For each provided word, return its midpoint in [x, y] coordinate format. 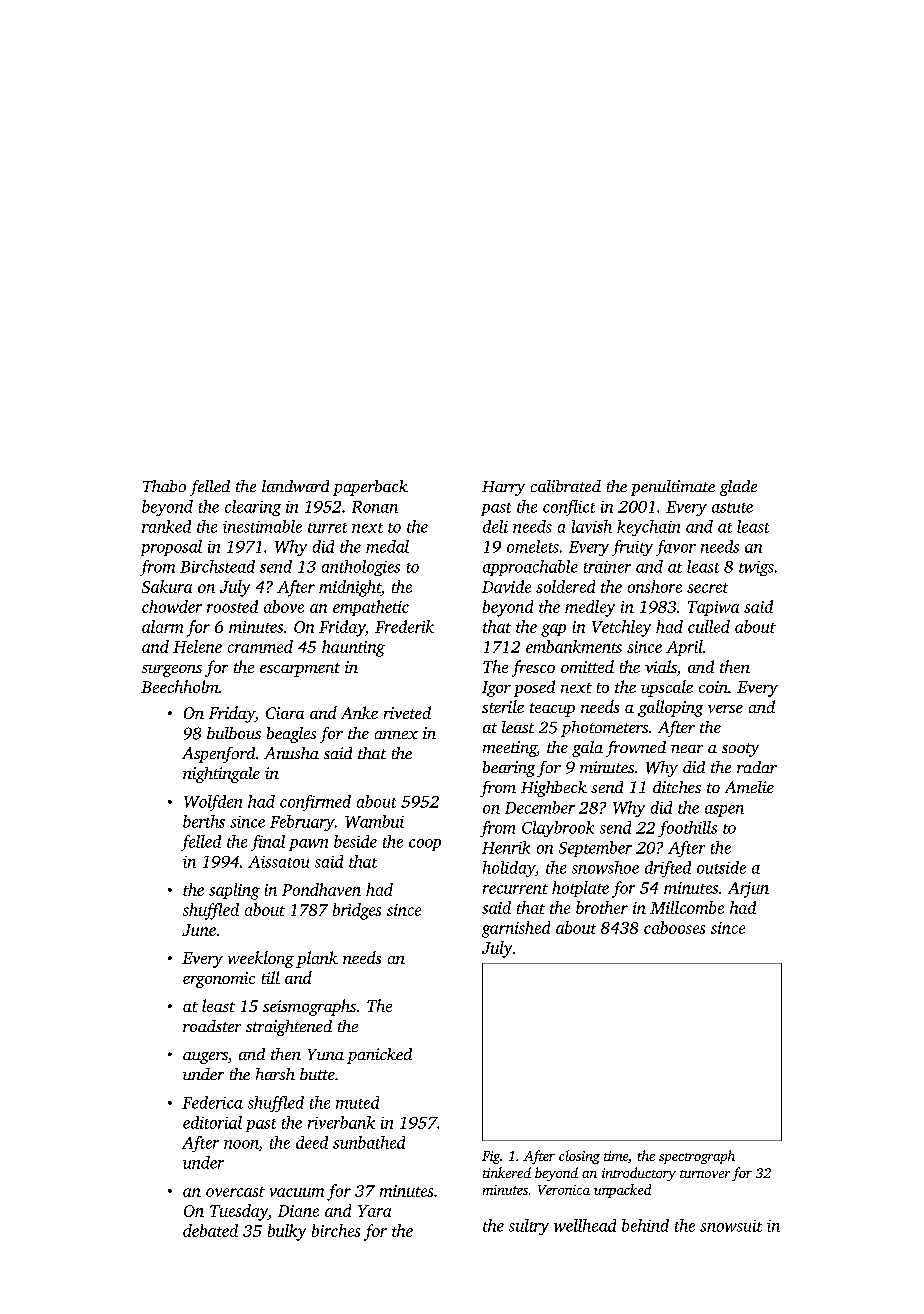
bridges [357, 911]
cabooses [674, 927]
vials [661, 666]
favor [676, 548]
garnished [516, 929]
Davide [506, 586]
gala [587, 749]
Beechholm [180, 686]
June [199, 930]
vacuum [297, 1192]
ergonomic [219, 980]
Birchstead [217, 566]
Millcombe [687, 907]
